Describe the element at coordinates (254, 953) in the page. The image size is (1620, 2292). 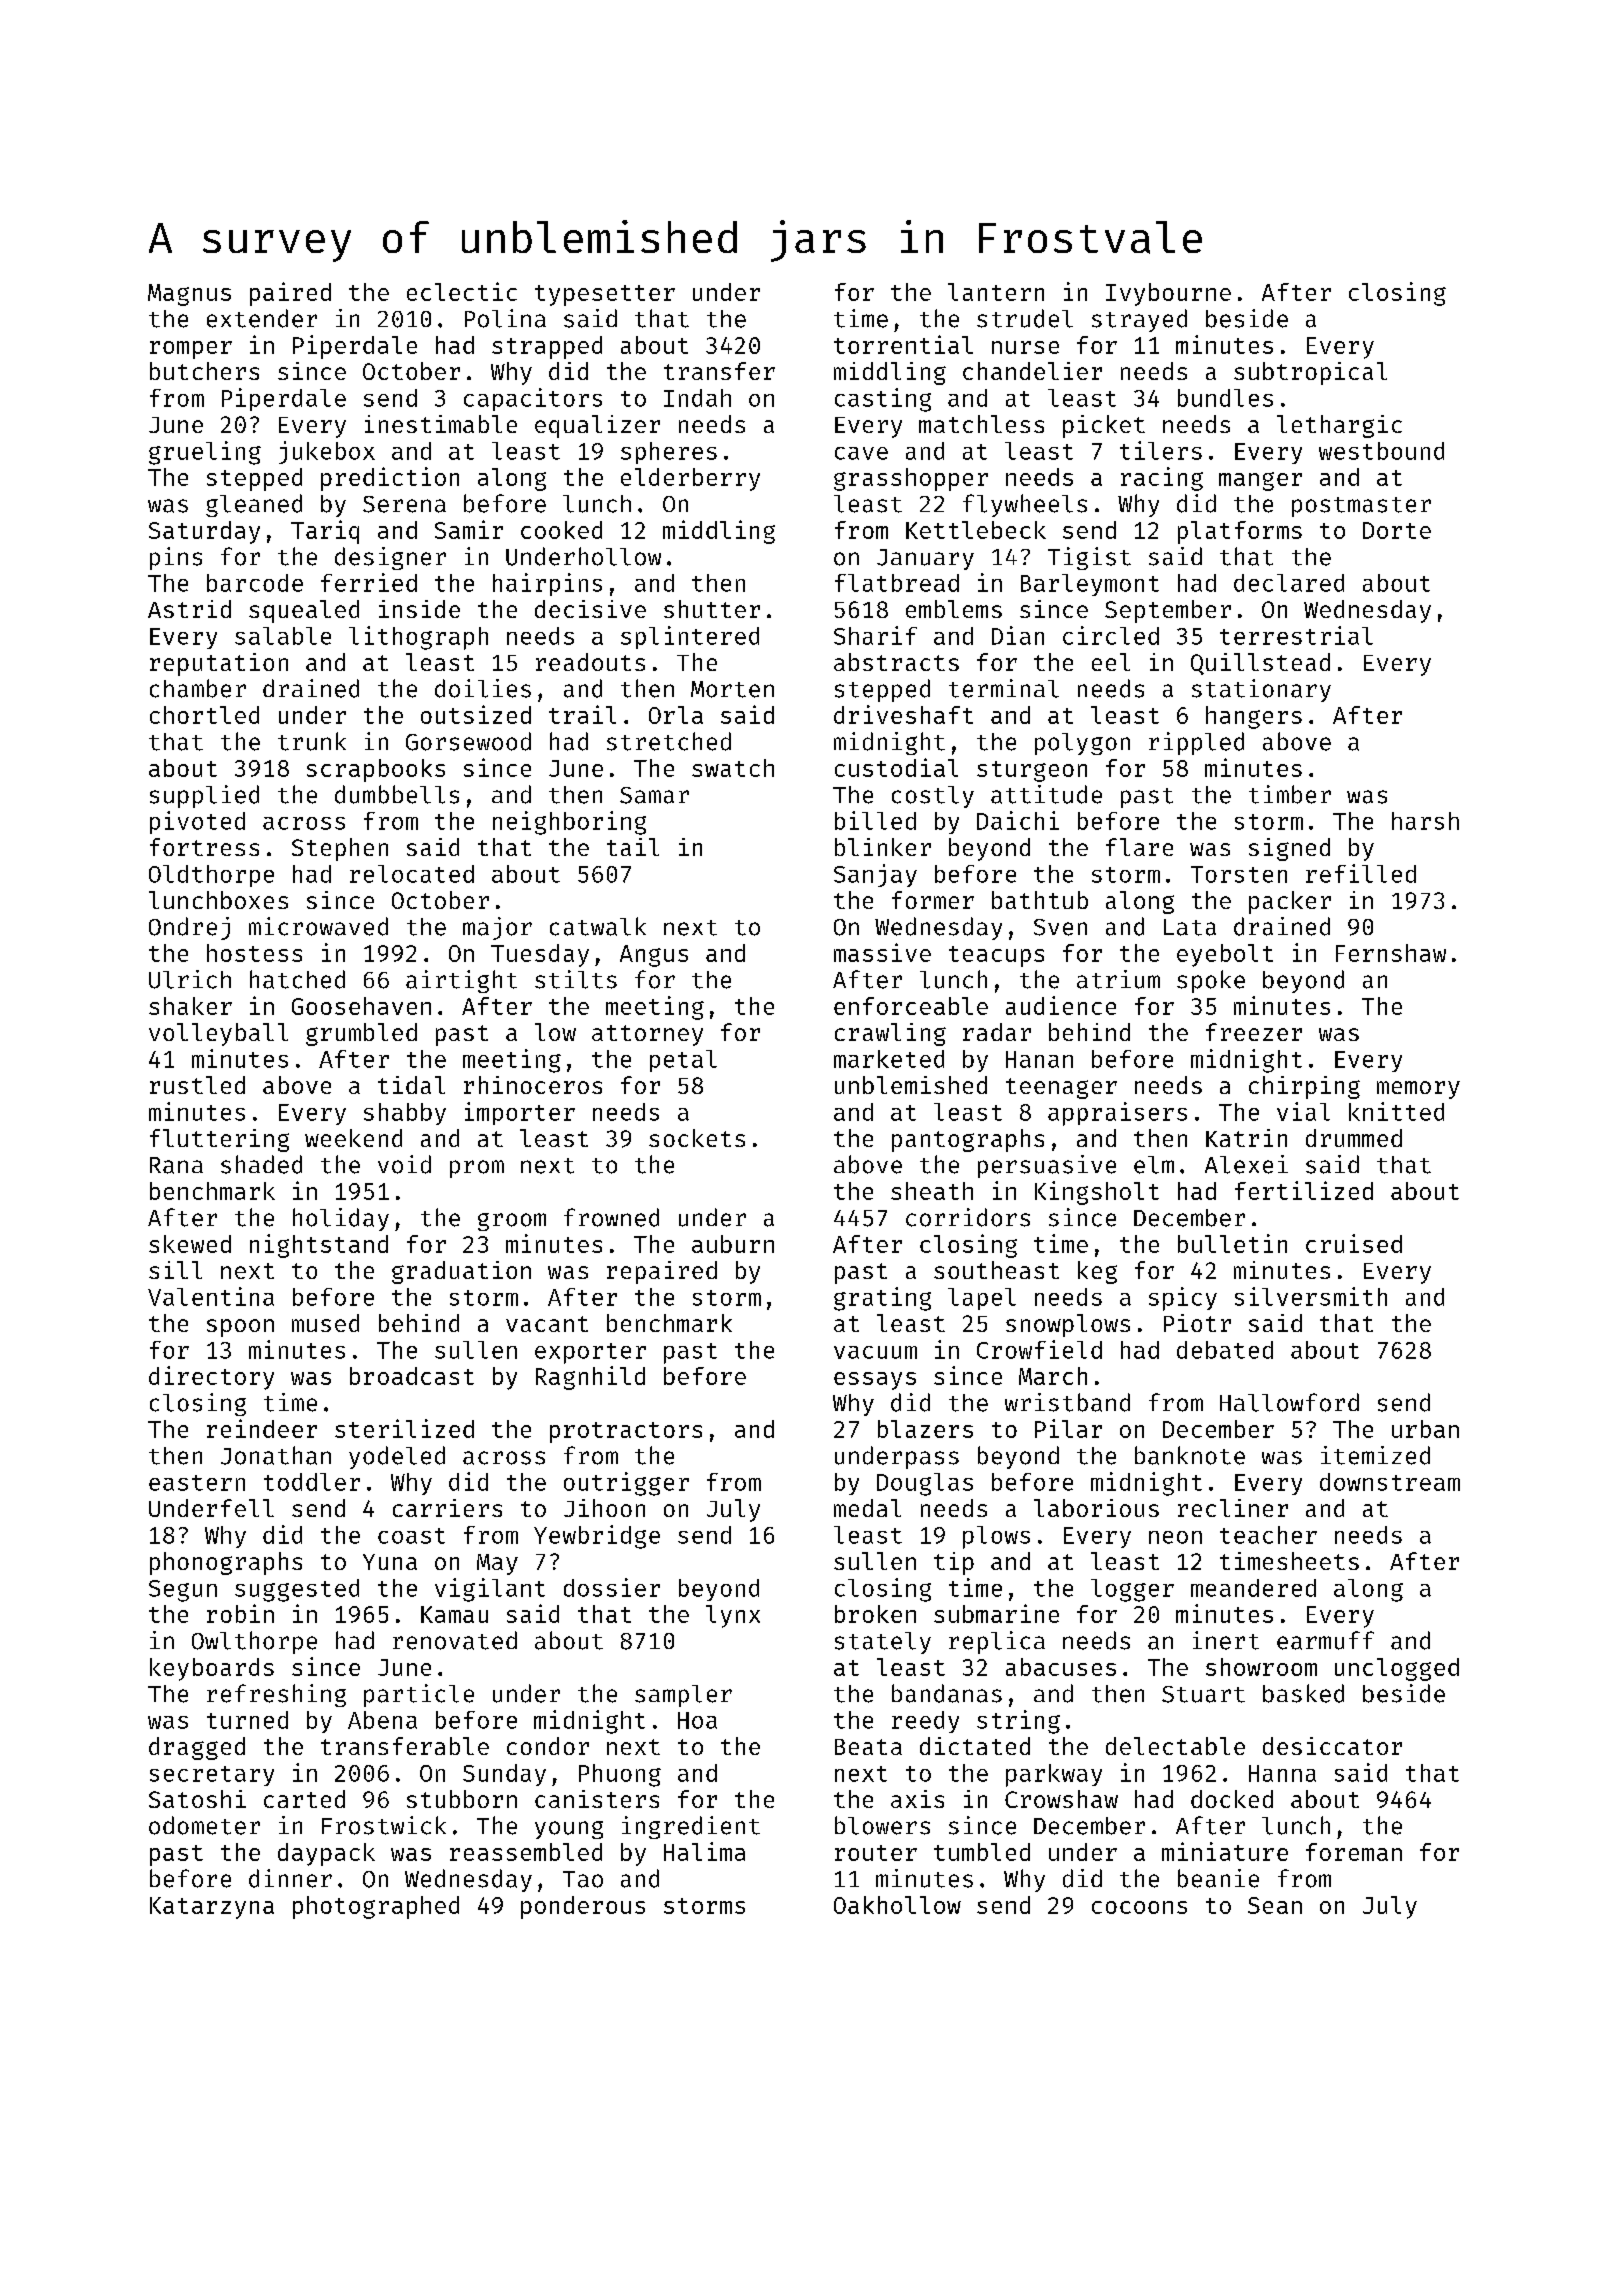
I see `hostess` at that location.
